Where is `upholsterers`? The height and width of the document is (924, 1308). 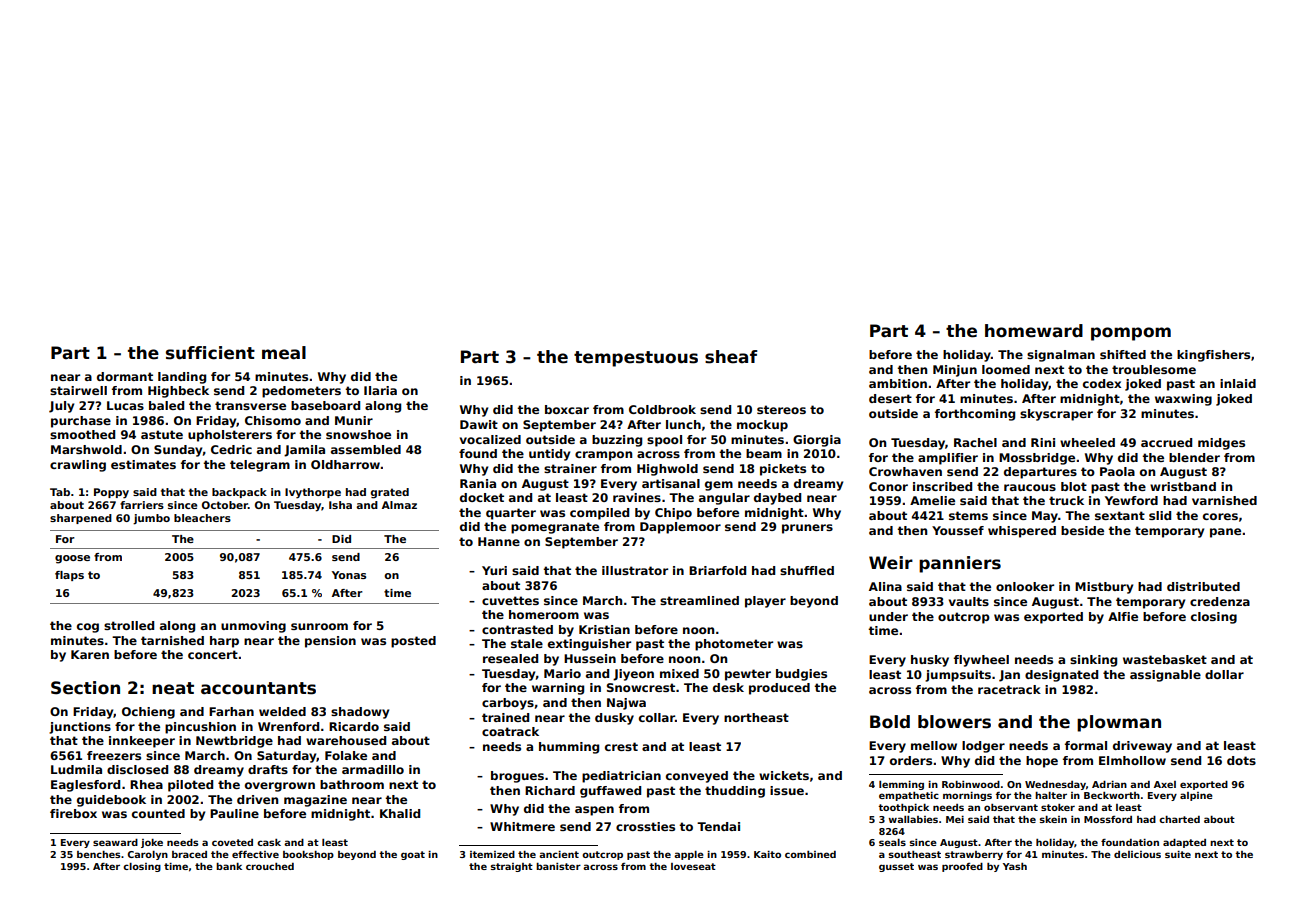 upholsterers is located at coordinates (230, 436).
